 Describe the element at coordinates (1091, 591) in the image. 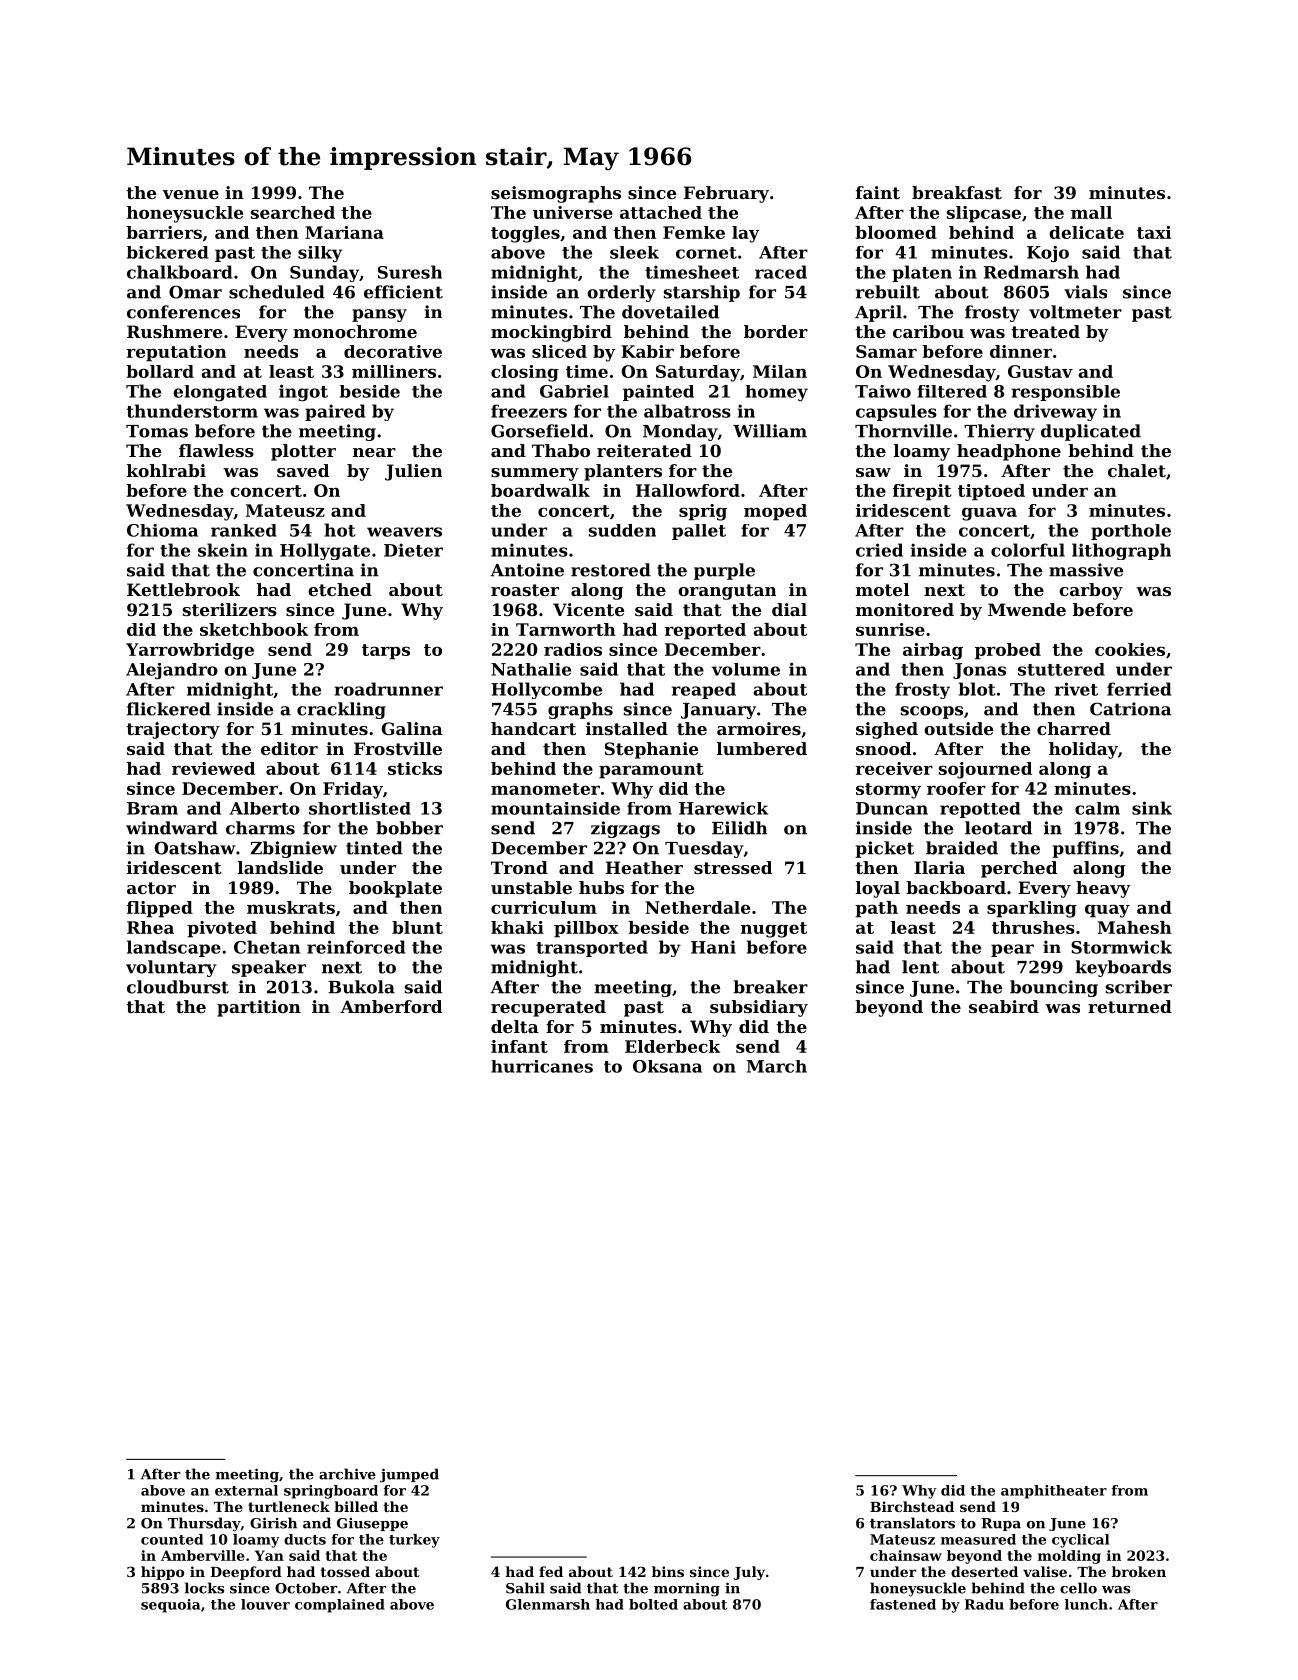

I see `carboy` at that location.
